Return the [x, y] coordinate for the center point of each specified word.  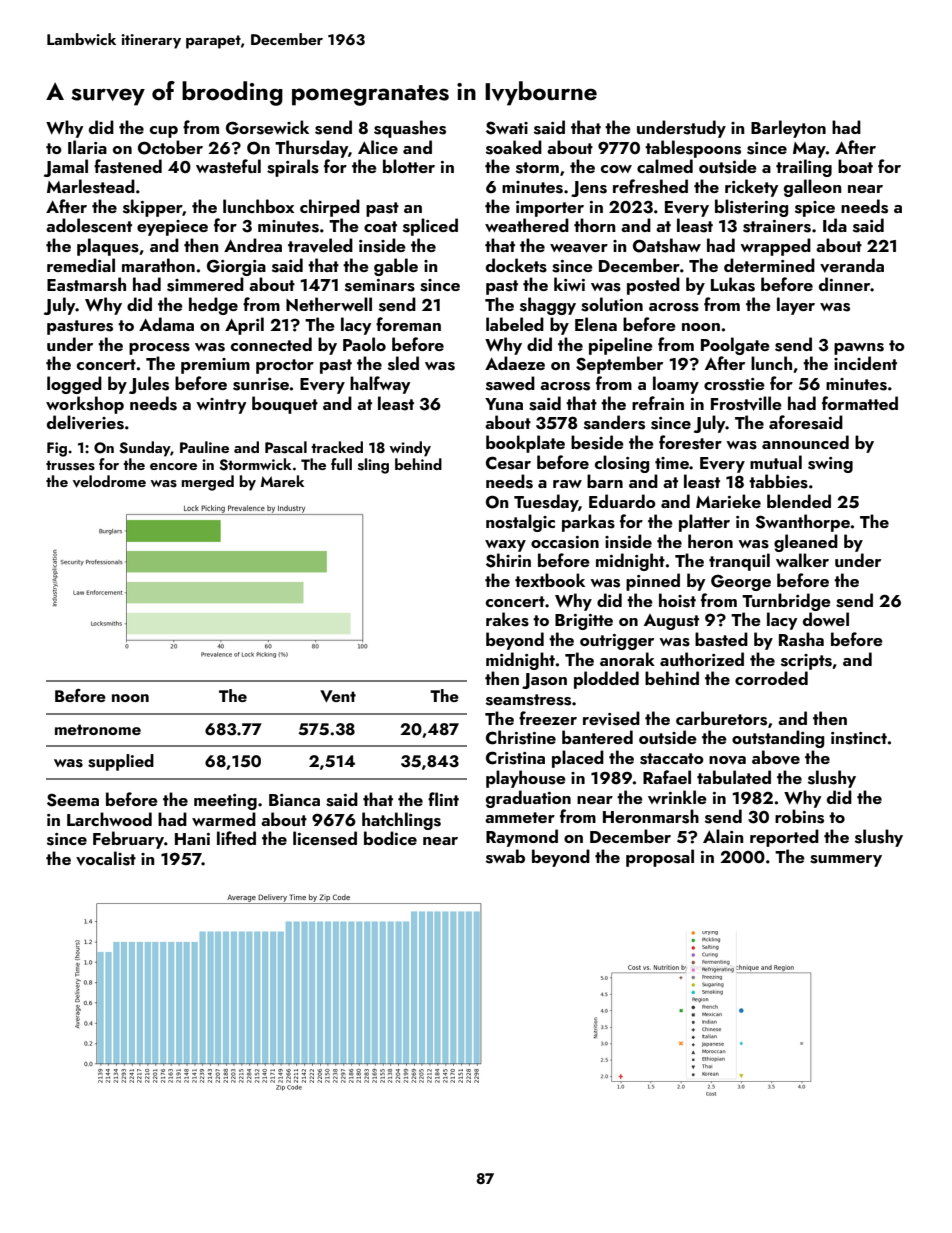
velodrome [109, 481]
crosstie [734, 384]
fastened [128, 166]
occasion [565, 542]
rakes [507, 619]
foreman [408, 324]
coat [380, 226]
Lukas [733, 284]
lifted [236, 838]
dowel [826, 619]
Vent [338, 696]
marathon [158, 265]
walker [802, 560]
